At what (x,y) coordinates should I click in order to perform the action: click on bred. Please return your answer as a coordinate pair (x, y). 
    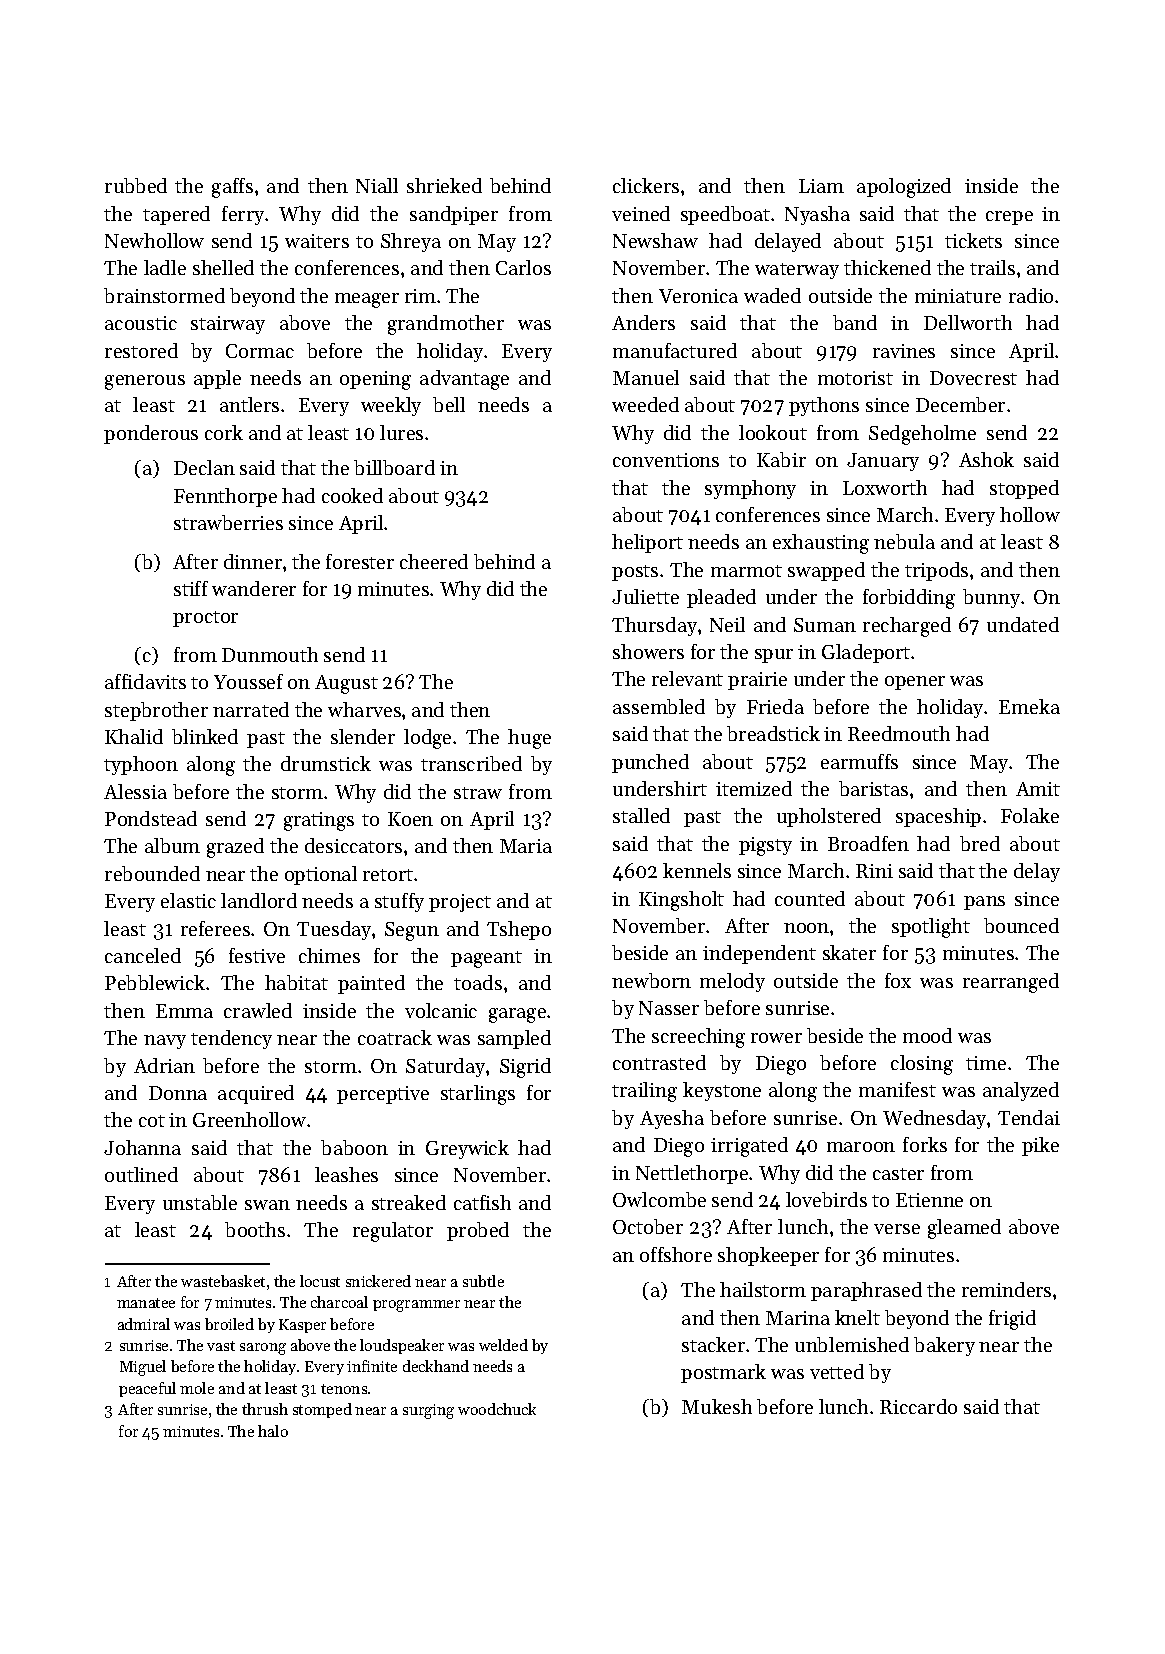
    Looking at the image, I should click on (980, 843).
